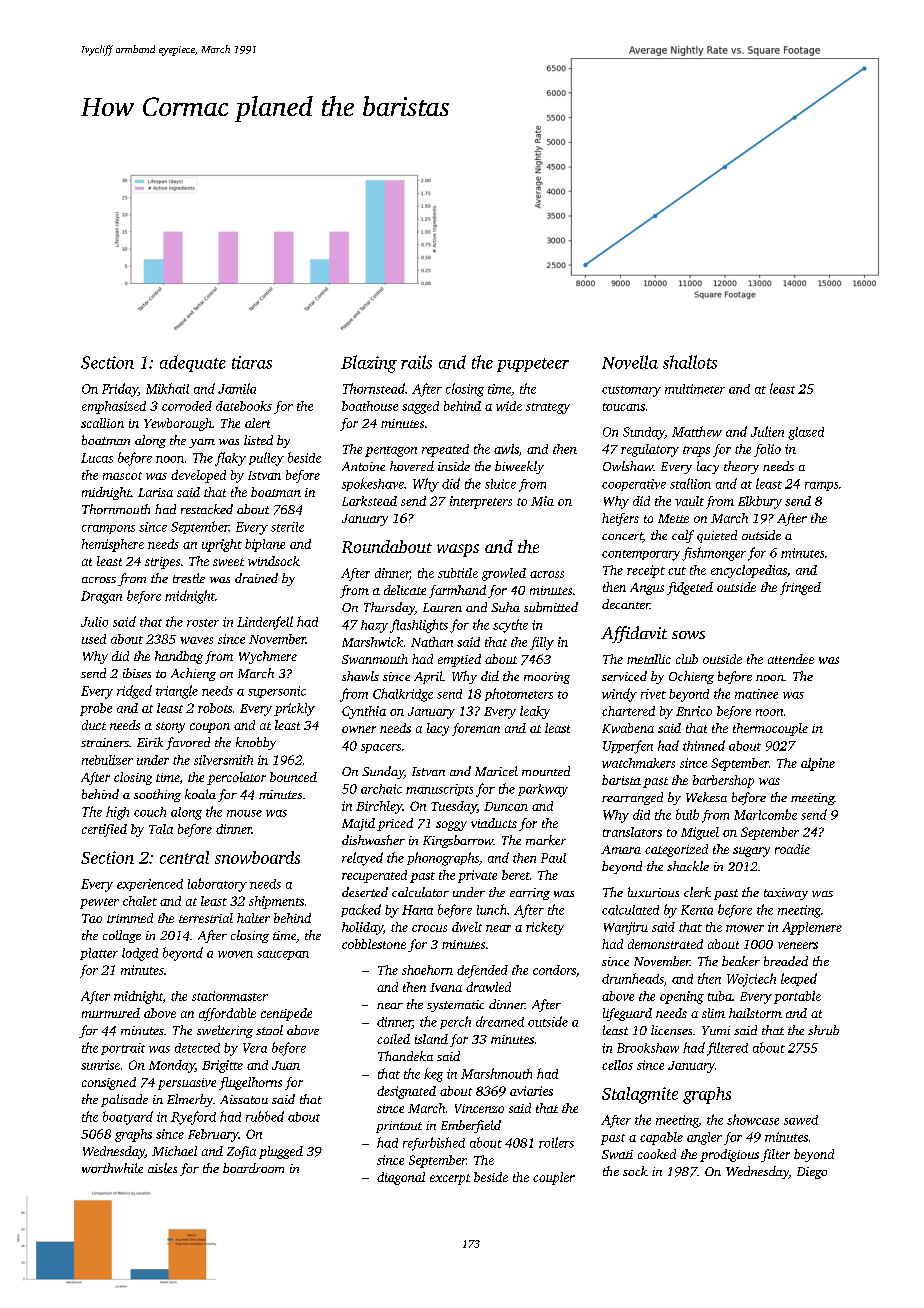  Describe the element at coordinates (369, 364) in the screenshot. I see `Blazing` at that location.
